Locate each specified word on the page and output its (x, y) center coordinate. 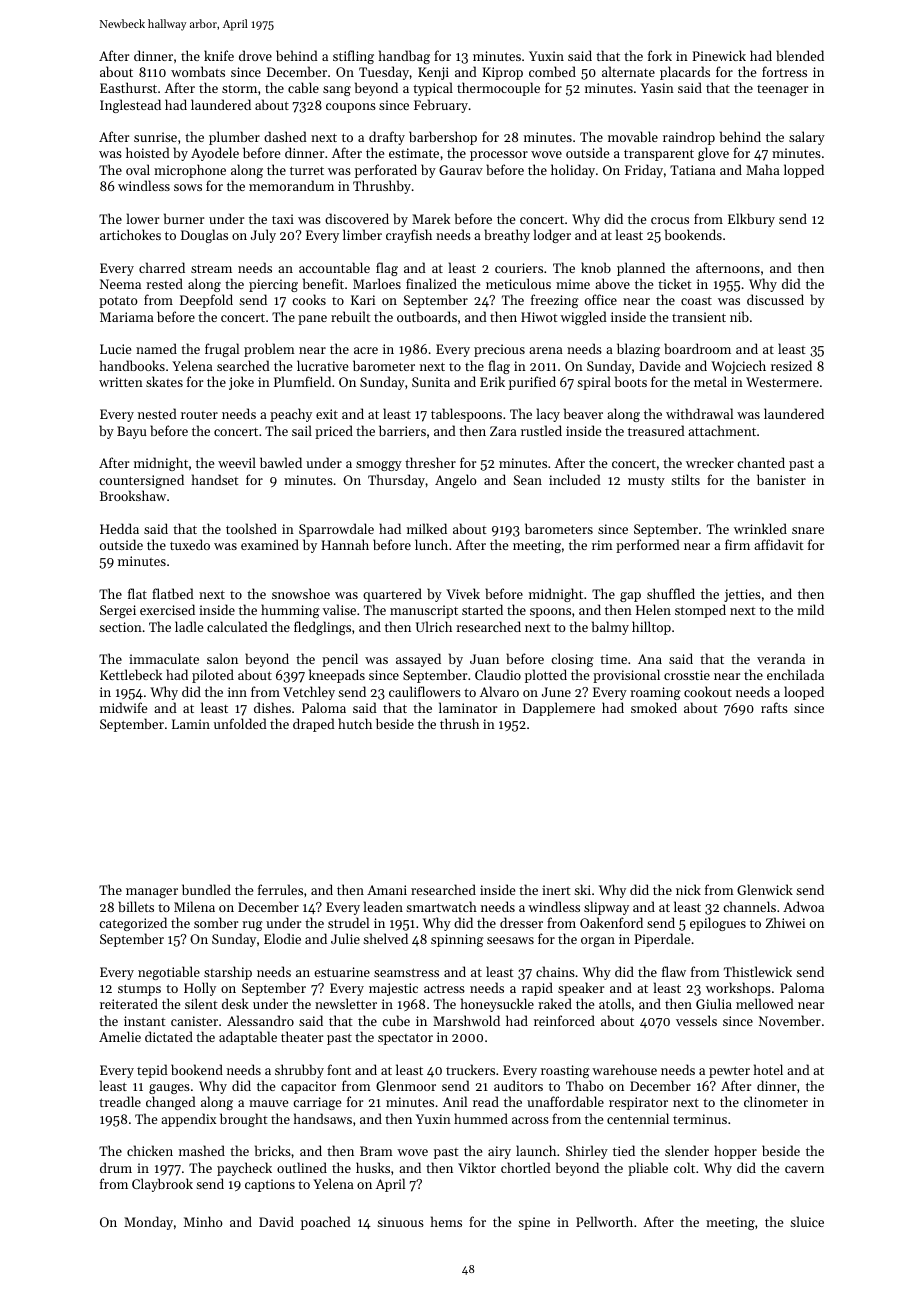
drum (116, 1167)
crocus (670, 220)
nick (688, 889)
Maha (763, 169)
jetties (742, 595)
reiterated (129, 1003)
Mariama (127, 317)
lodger (552, 236)
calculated (237, 626)
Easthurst (128, 87)
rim (602, 545)
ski (582, 889)
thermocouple (498, 89)
